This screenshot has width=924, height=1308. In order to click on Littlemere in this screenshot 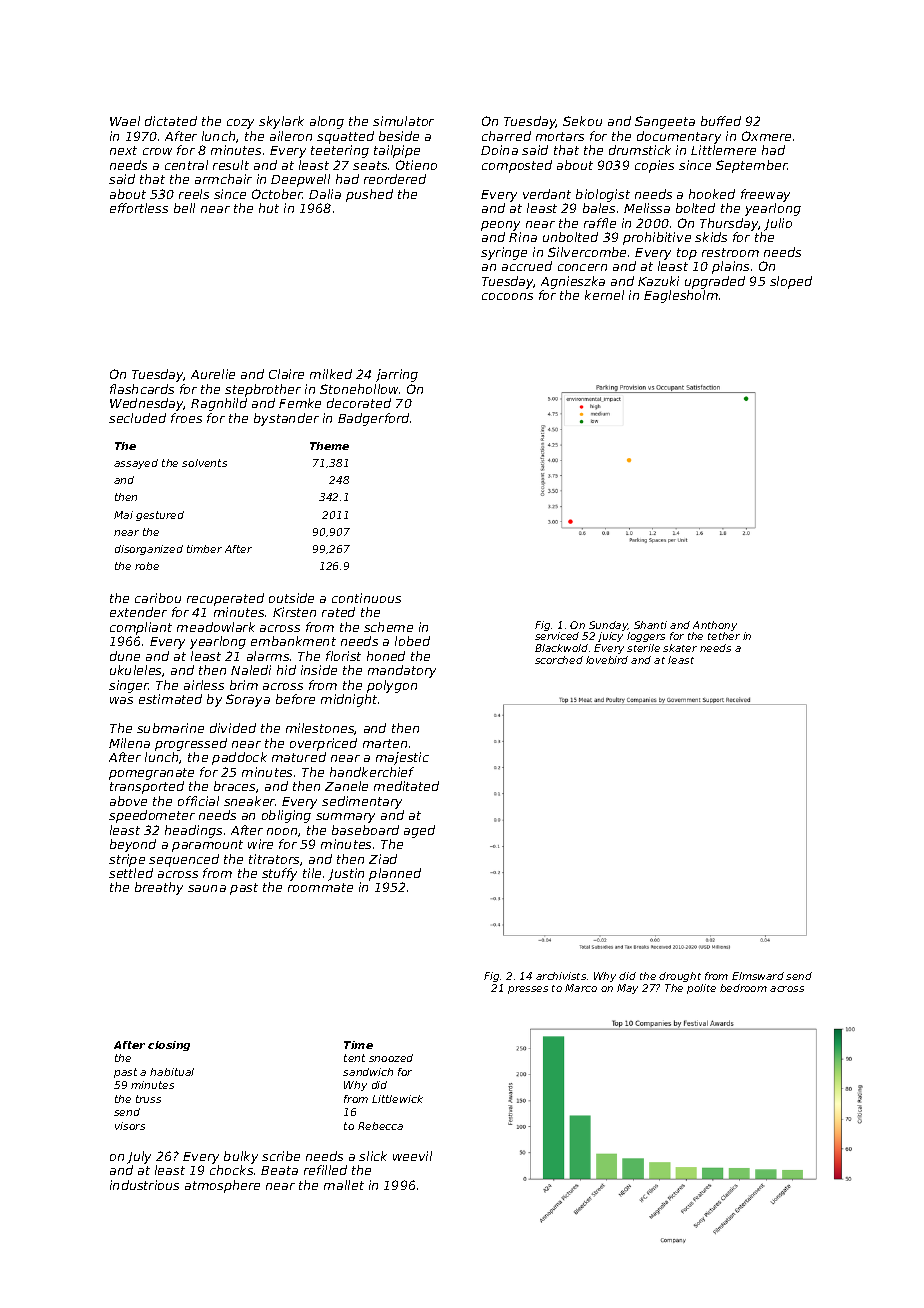, I will do `click(723, 150)`.
